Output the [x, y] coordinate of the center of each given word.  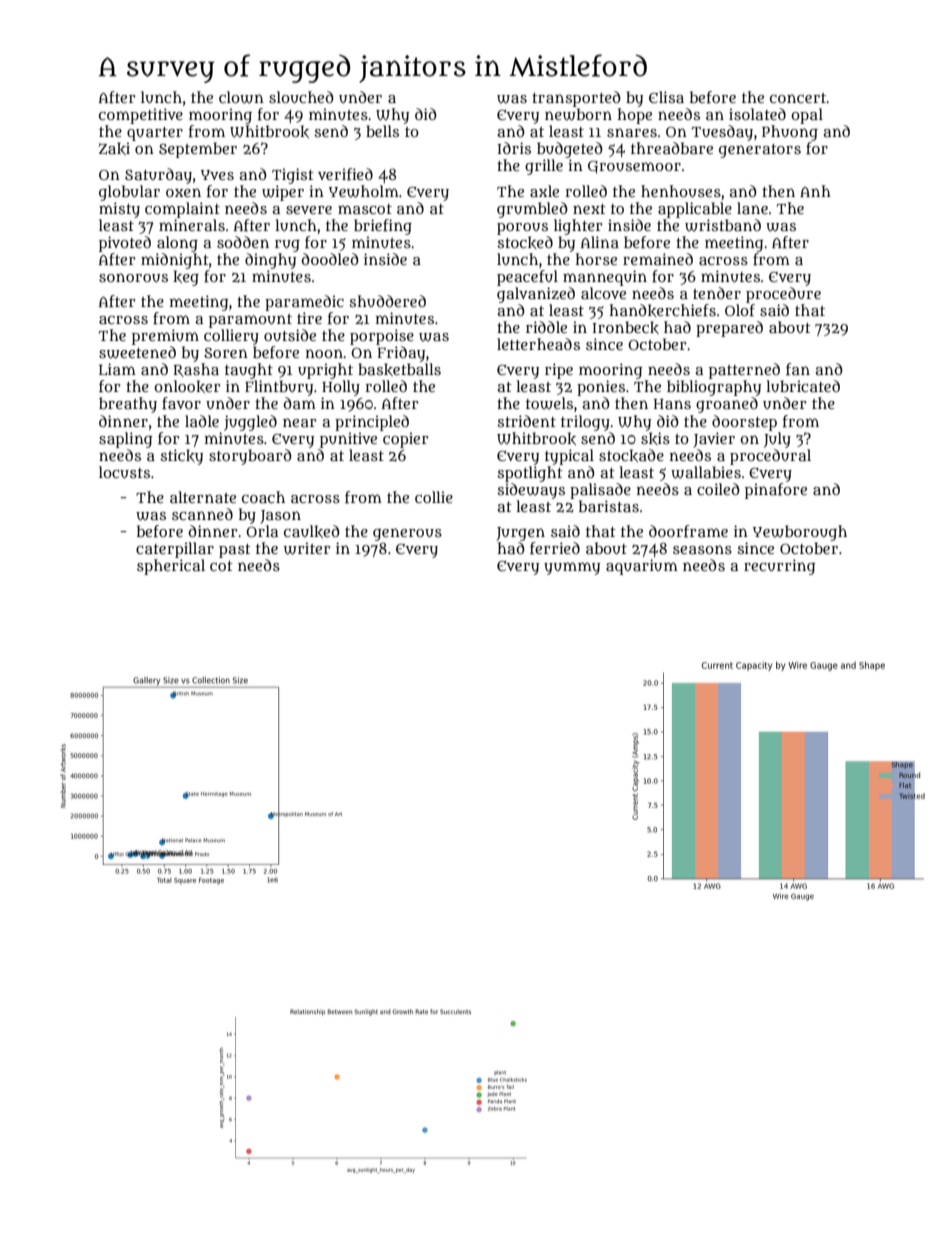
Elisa [666, 97]
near [300, 422]
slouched [301, 97]
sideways [531, 491]
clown [241, 97]
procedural [770, 457]
